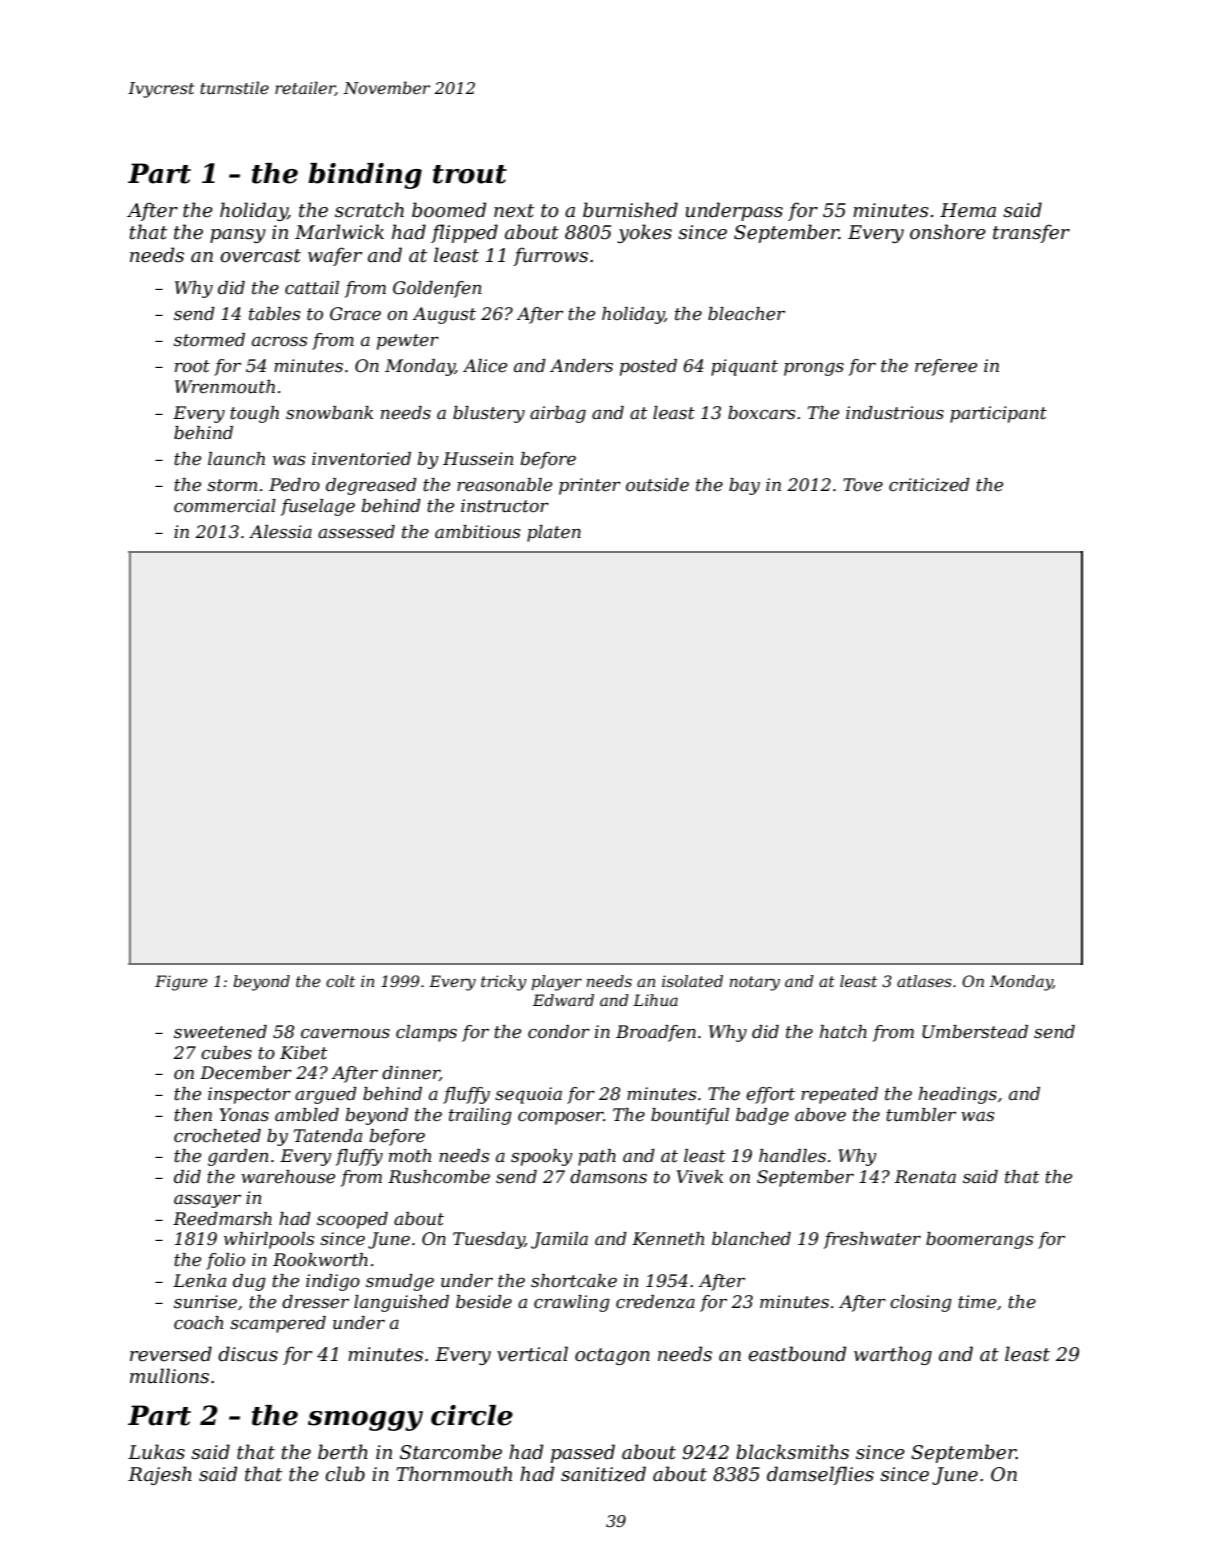  What do you see at coordinates (528, 1095) in the screenshot?
I see `sequoia` at bounding box center [528, 1095].
